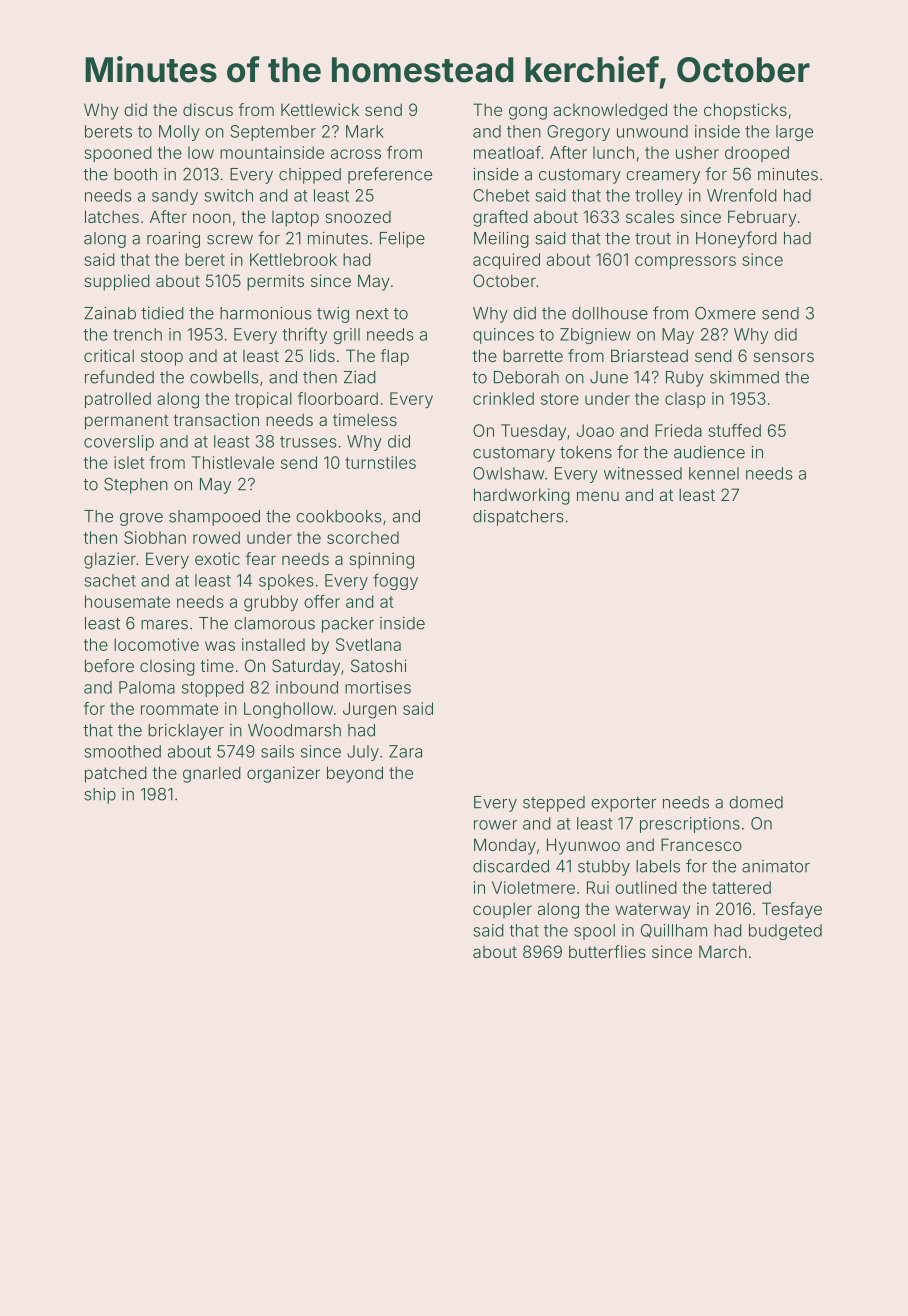 This screenshot has height=1316, width=908. I want to click on ship, so click(100, 796).
